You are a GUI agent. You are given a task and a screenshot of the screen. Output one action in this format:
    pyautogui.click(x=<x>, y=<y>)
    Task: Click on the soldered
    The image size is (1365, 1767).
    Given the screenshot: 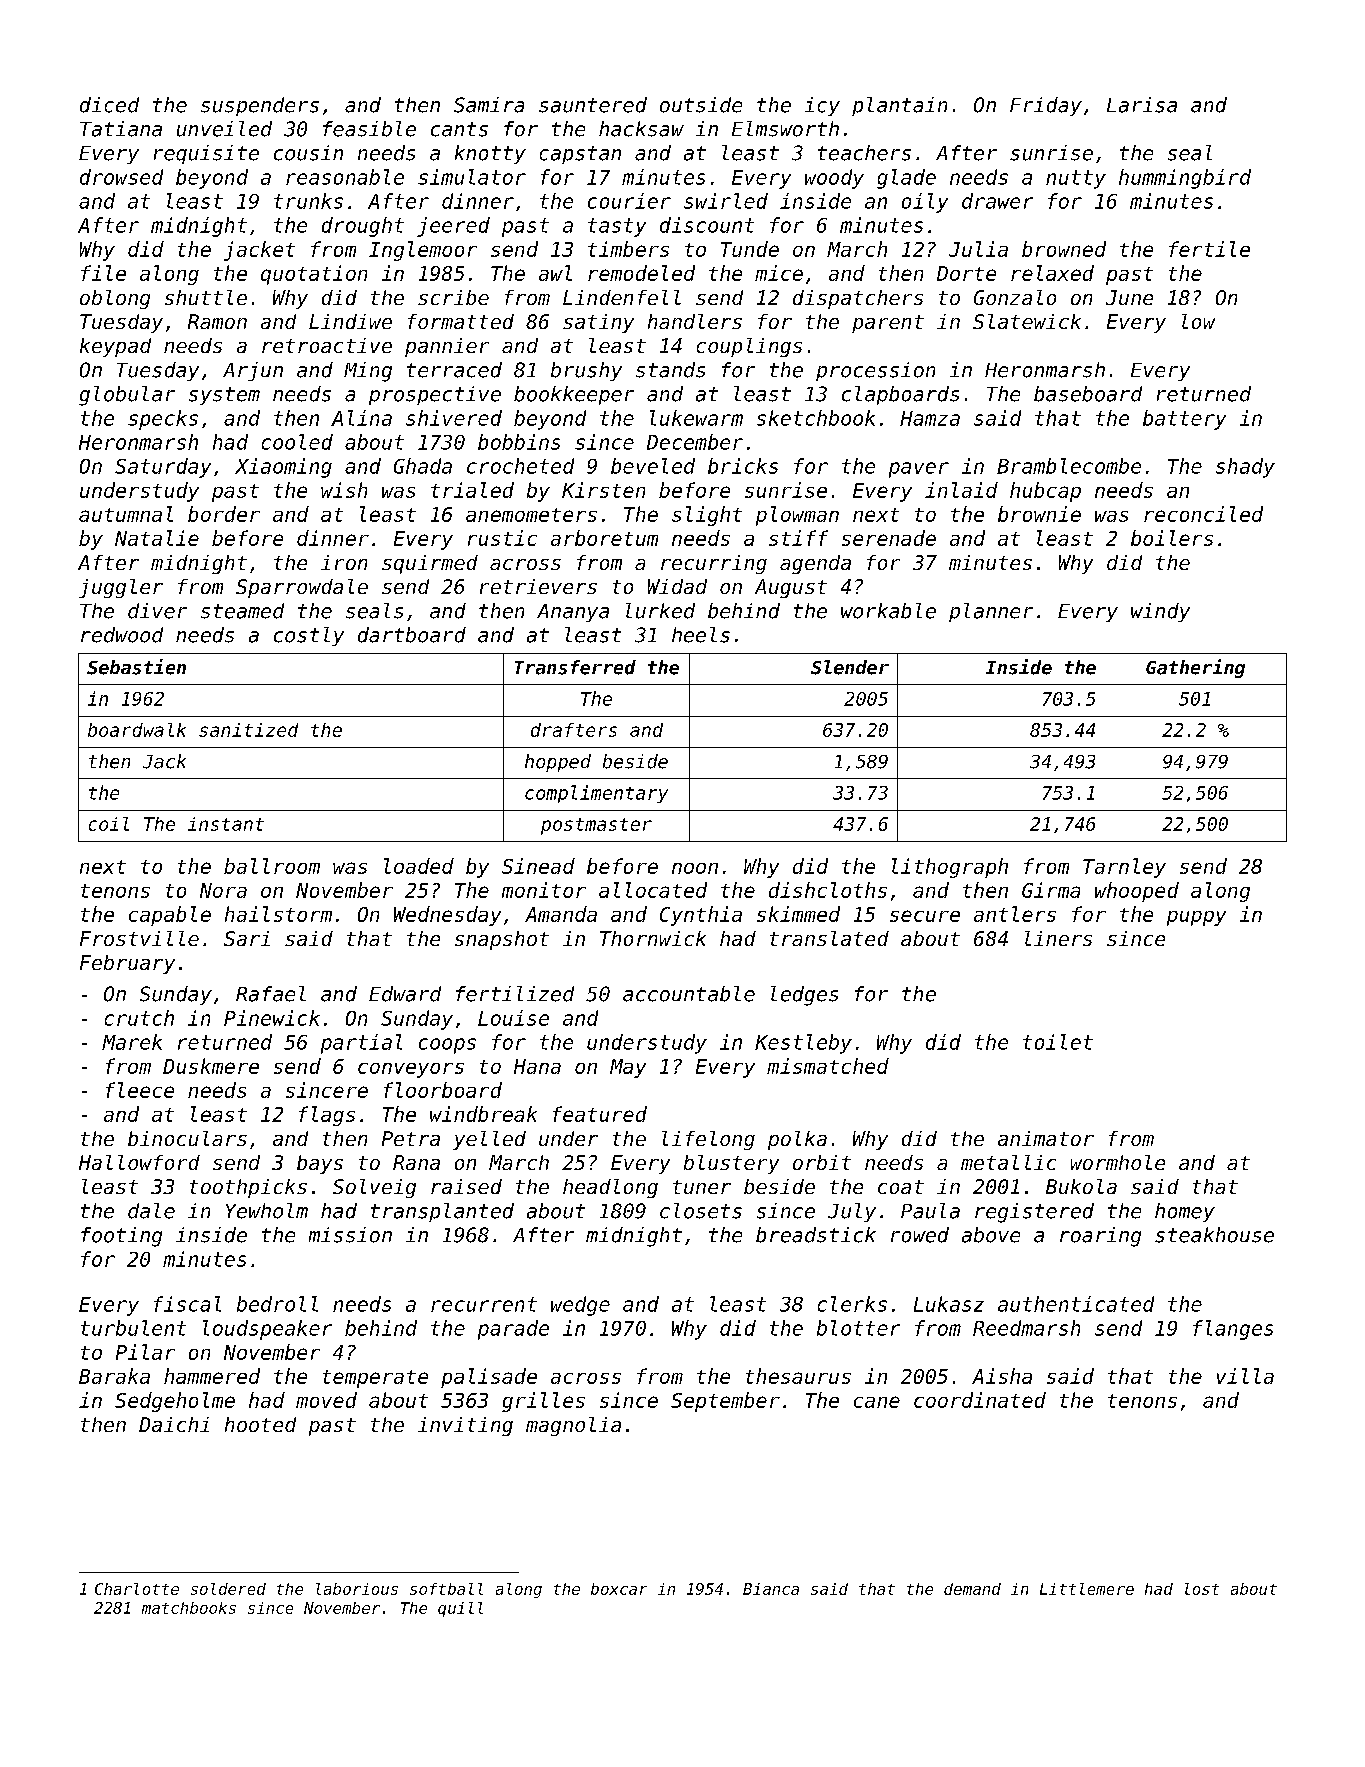 What is the action you would take?
    pyautogui.click(x=228, y=1589)
